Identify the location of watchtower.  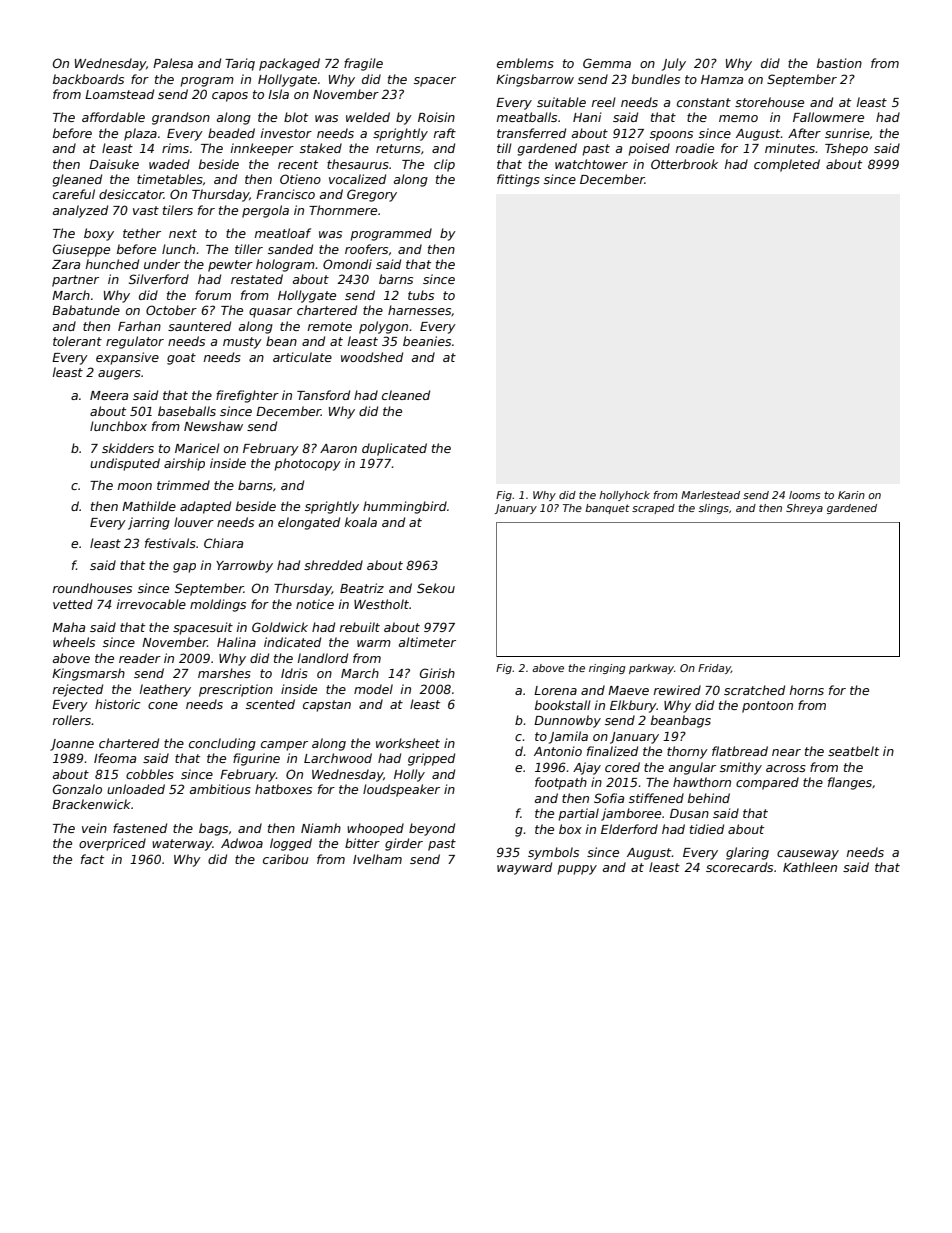
(591, 164).
